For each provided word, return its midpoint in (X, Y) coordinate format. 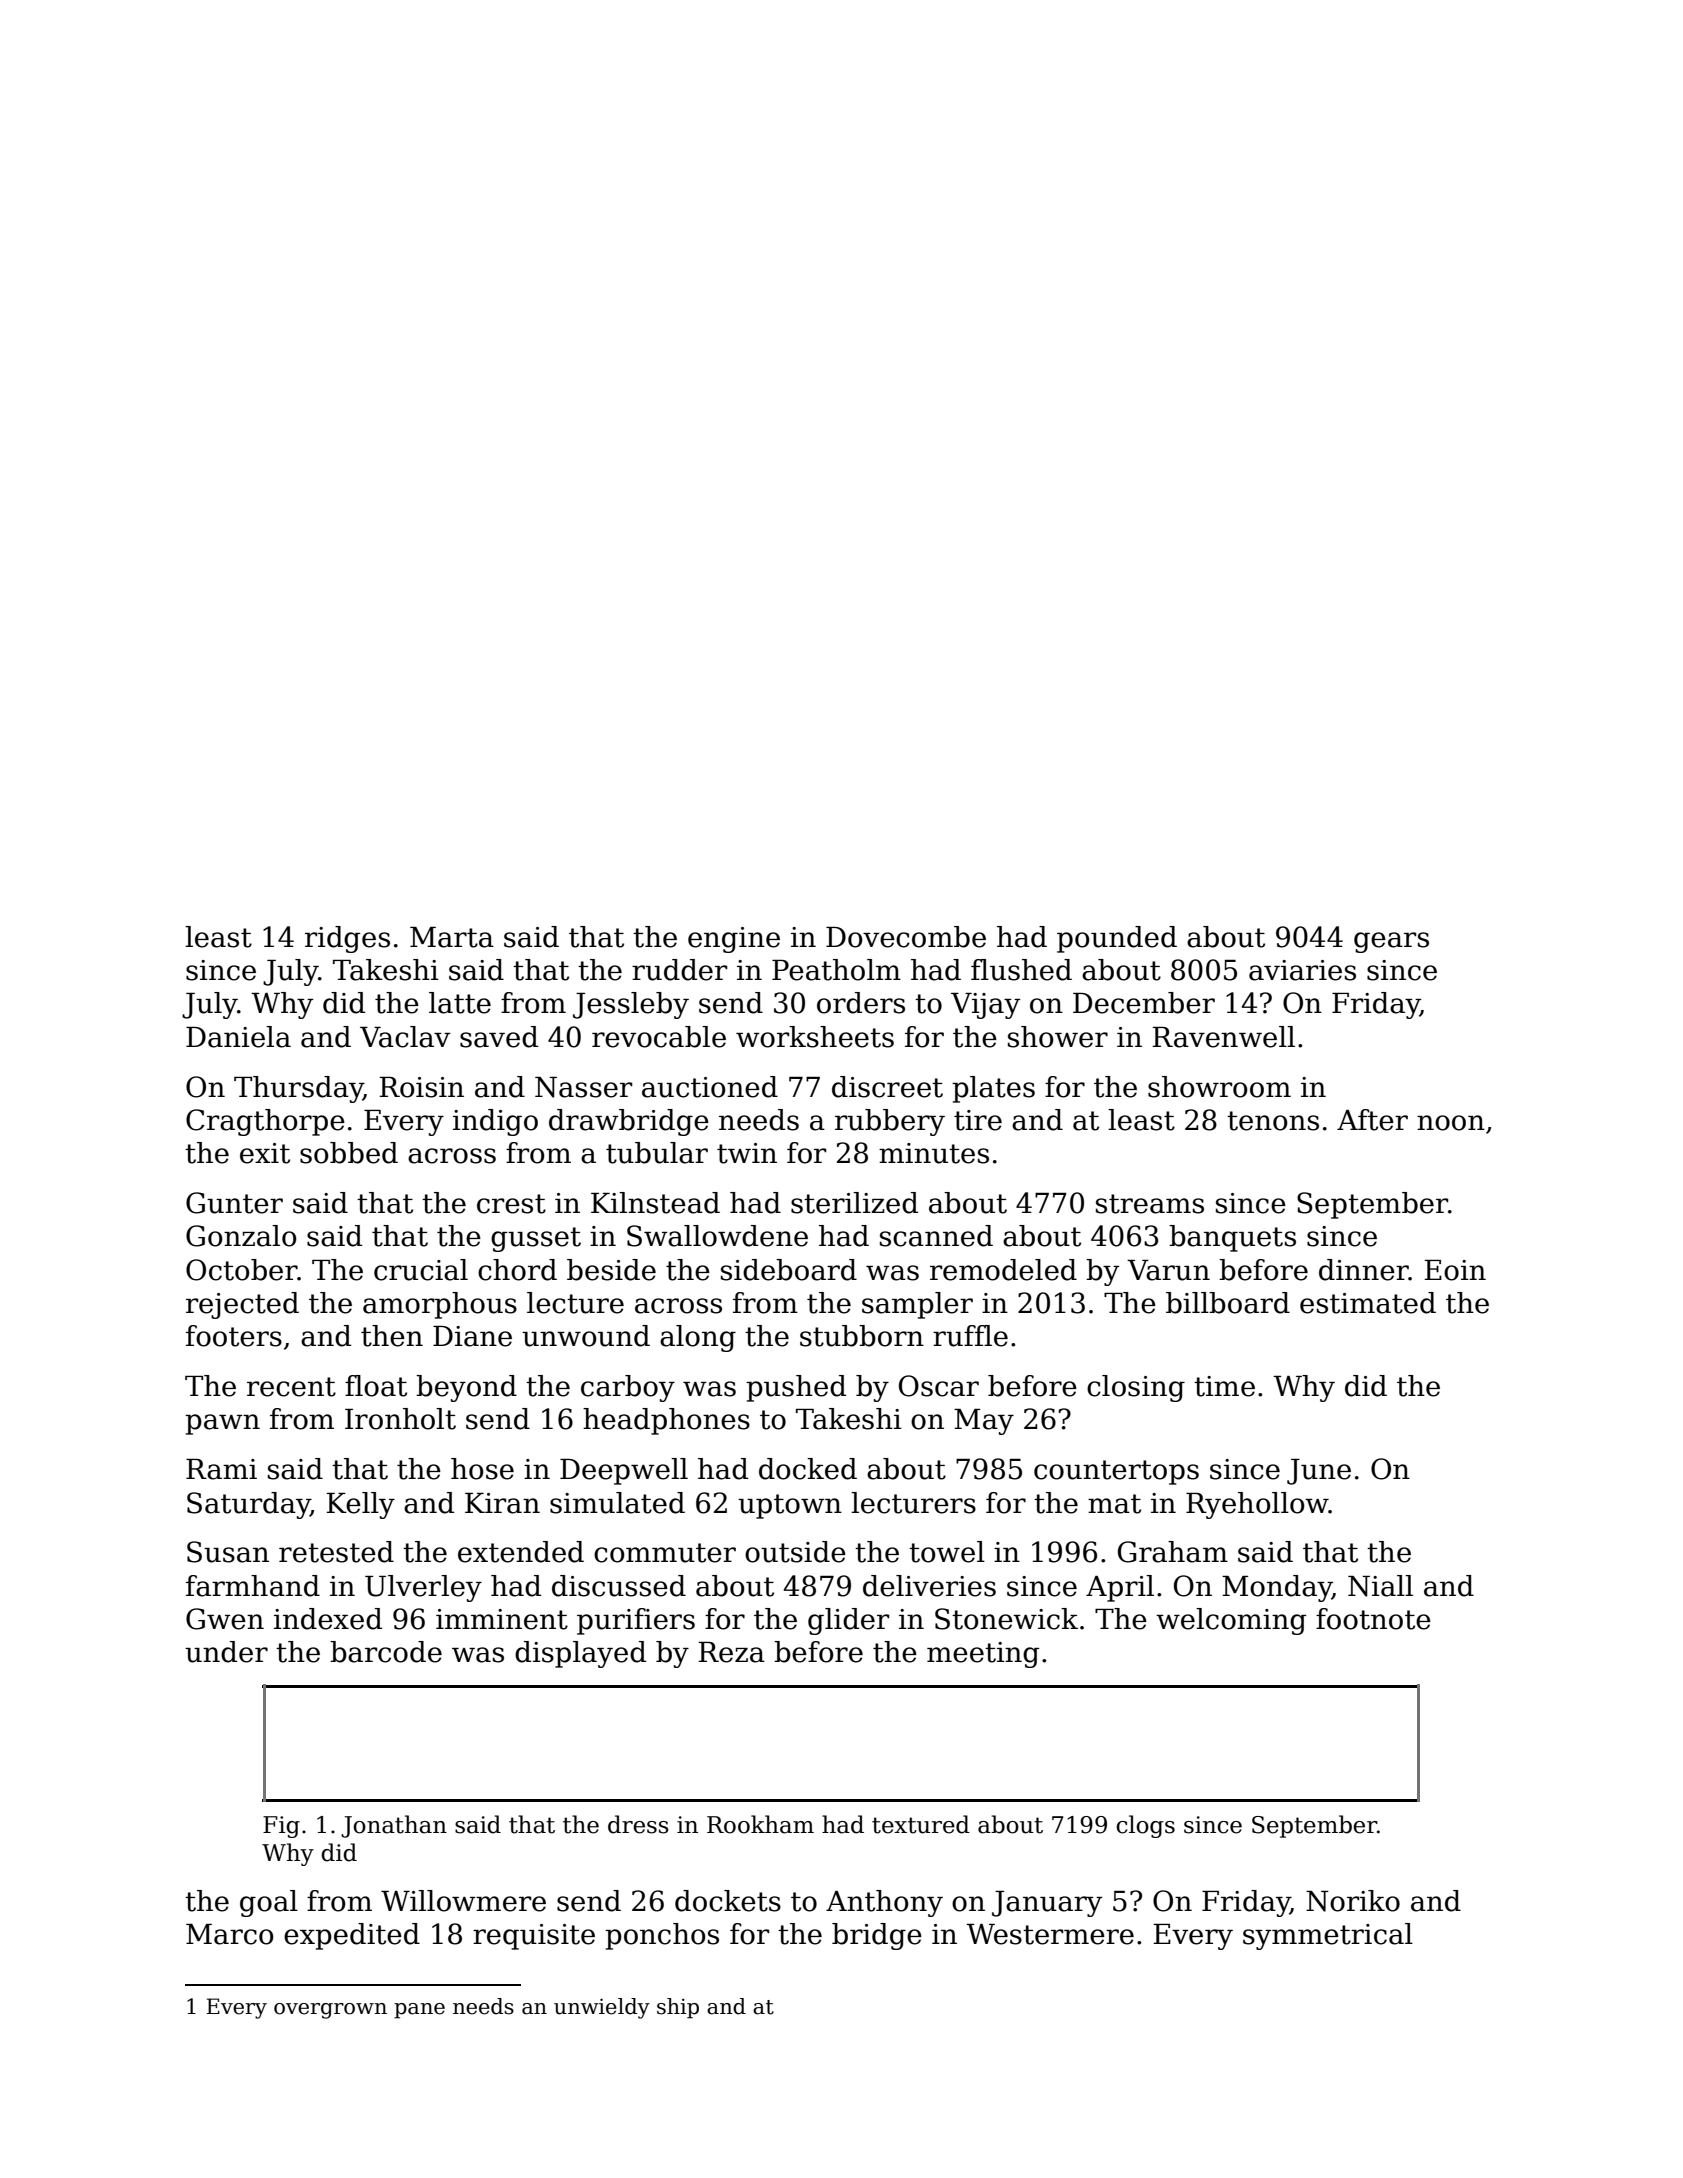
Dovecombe (906, 937)
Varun (1168, 1270)
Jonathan (394, 1826)
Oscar (939, 1386)
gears (1391, 942)
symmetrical (1328, 1936)
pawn (222, 1424)
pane (419, 2011)
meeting (983, 1655)
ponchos (662, 1936)
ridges (347, 939)
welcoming (1231, 1621)
